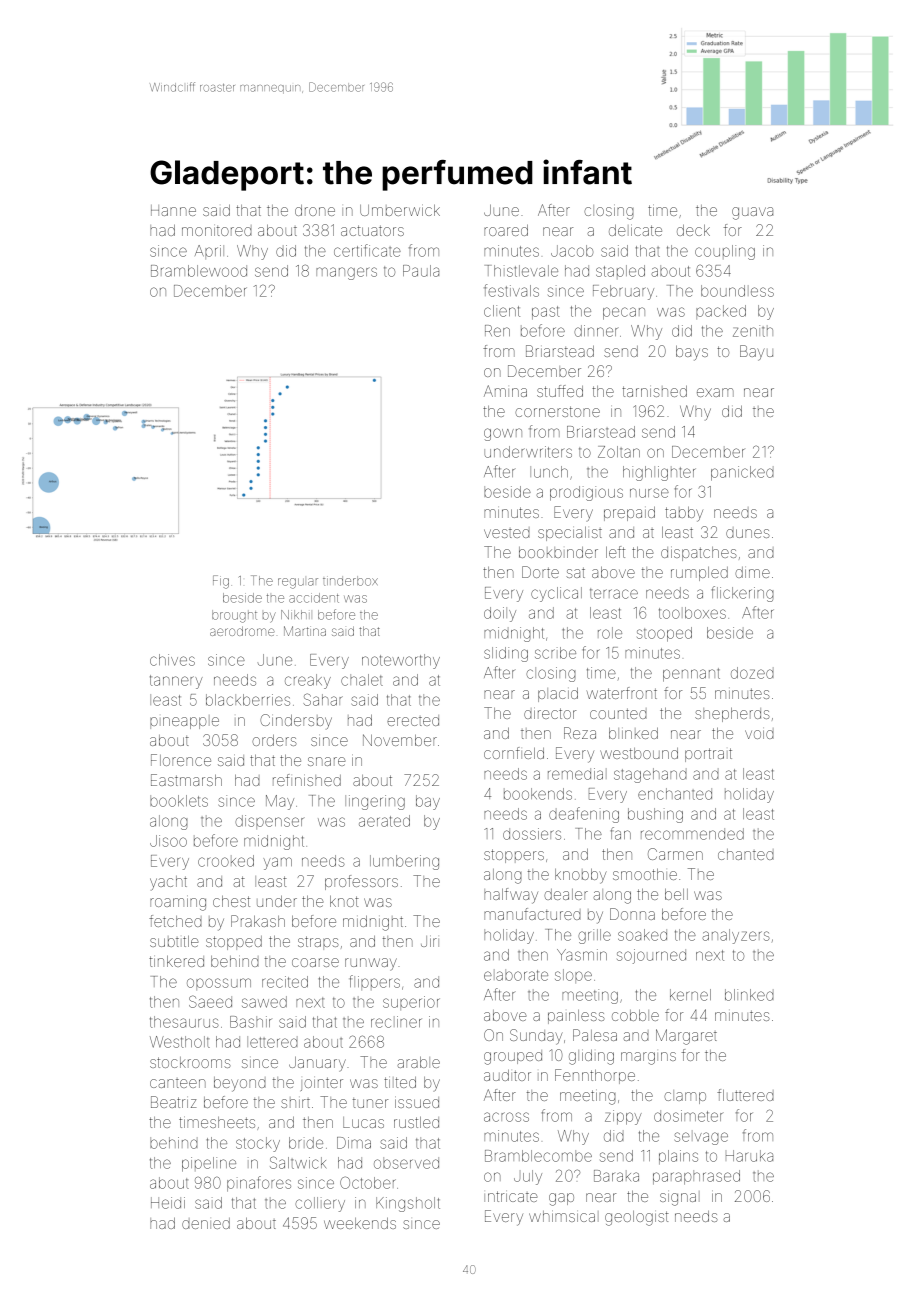  Describe the element at coordinates (178, 903) in the screenshot. I see `roaming` at that location.
